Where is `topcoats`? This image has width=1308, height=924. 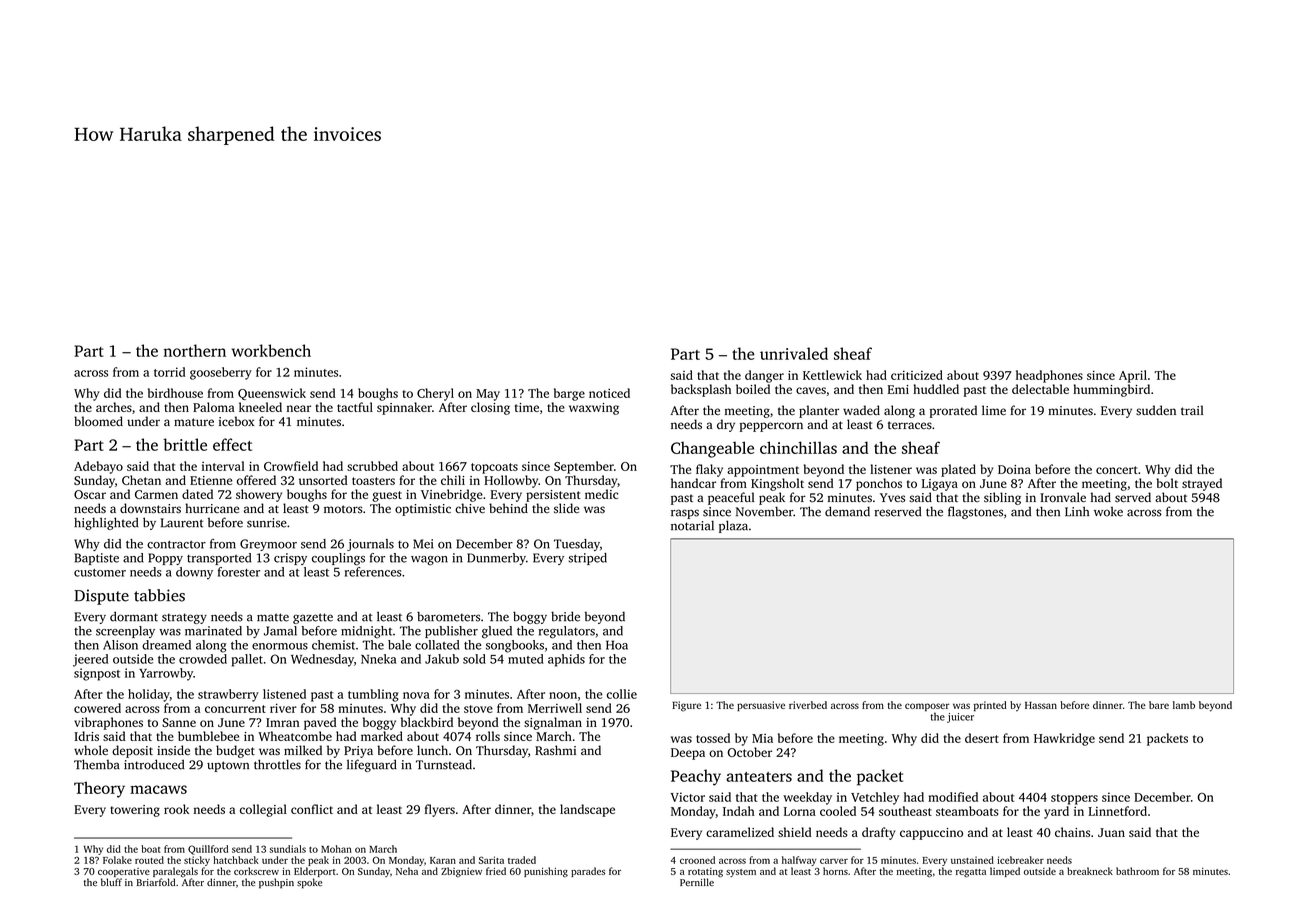
topcoats is located at coordinates (494, 468).
